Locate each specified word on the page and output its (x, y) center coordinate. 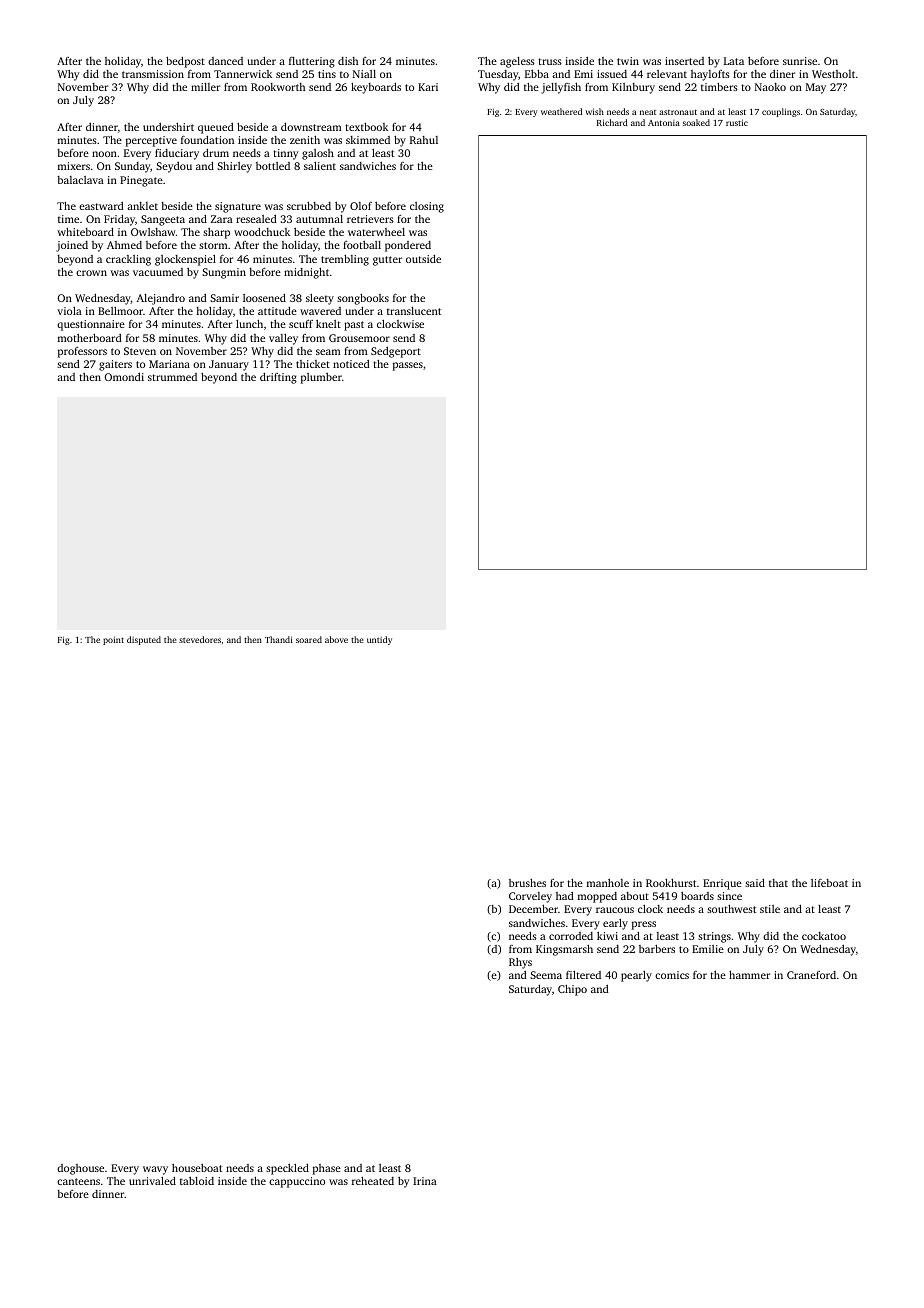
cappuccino (297, 1182)
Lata (734, 61)
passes (408, 366)
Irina (425, 1181)
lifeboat (829, 883)
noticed (351, 364)
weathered (561, 111)
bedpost (185, 62)
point (113, 640)
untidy (379, 640)
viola (69, 311)
